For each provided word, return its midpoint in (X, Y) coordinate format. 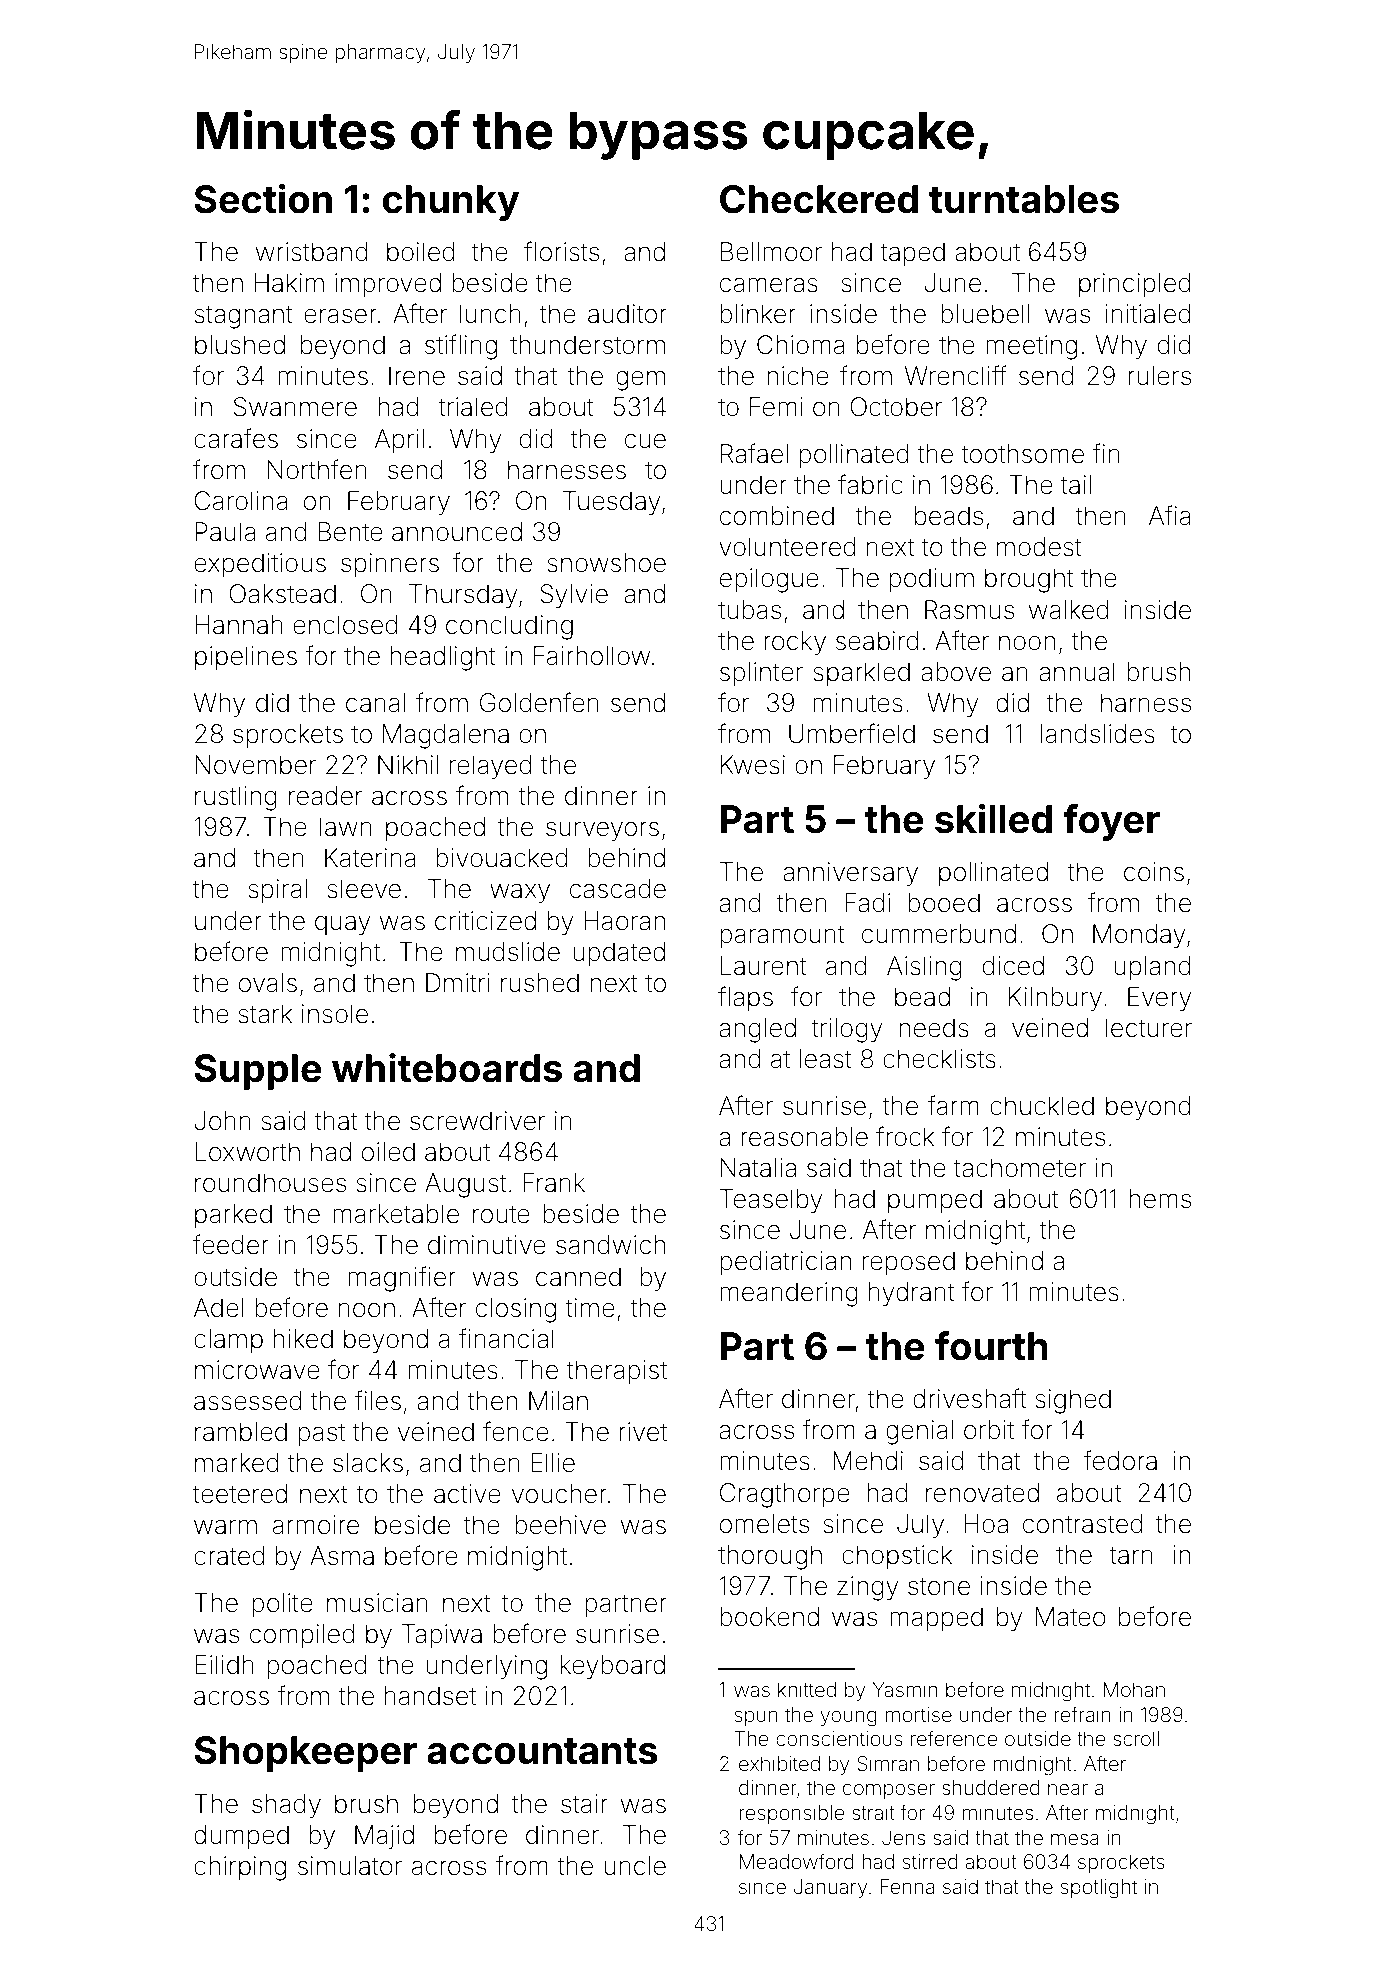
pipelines (246, 658)
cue (645, 441)
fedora (1120, 1460)
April (399, 441)
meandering (789, 1294)
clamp (228, 1341)
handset (430, 1696)
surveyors (602, 832)
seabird (877, 641)
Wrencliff (956, 375)
